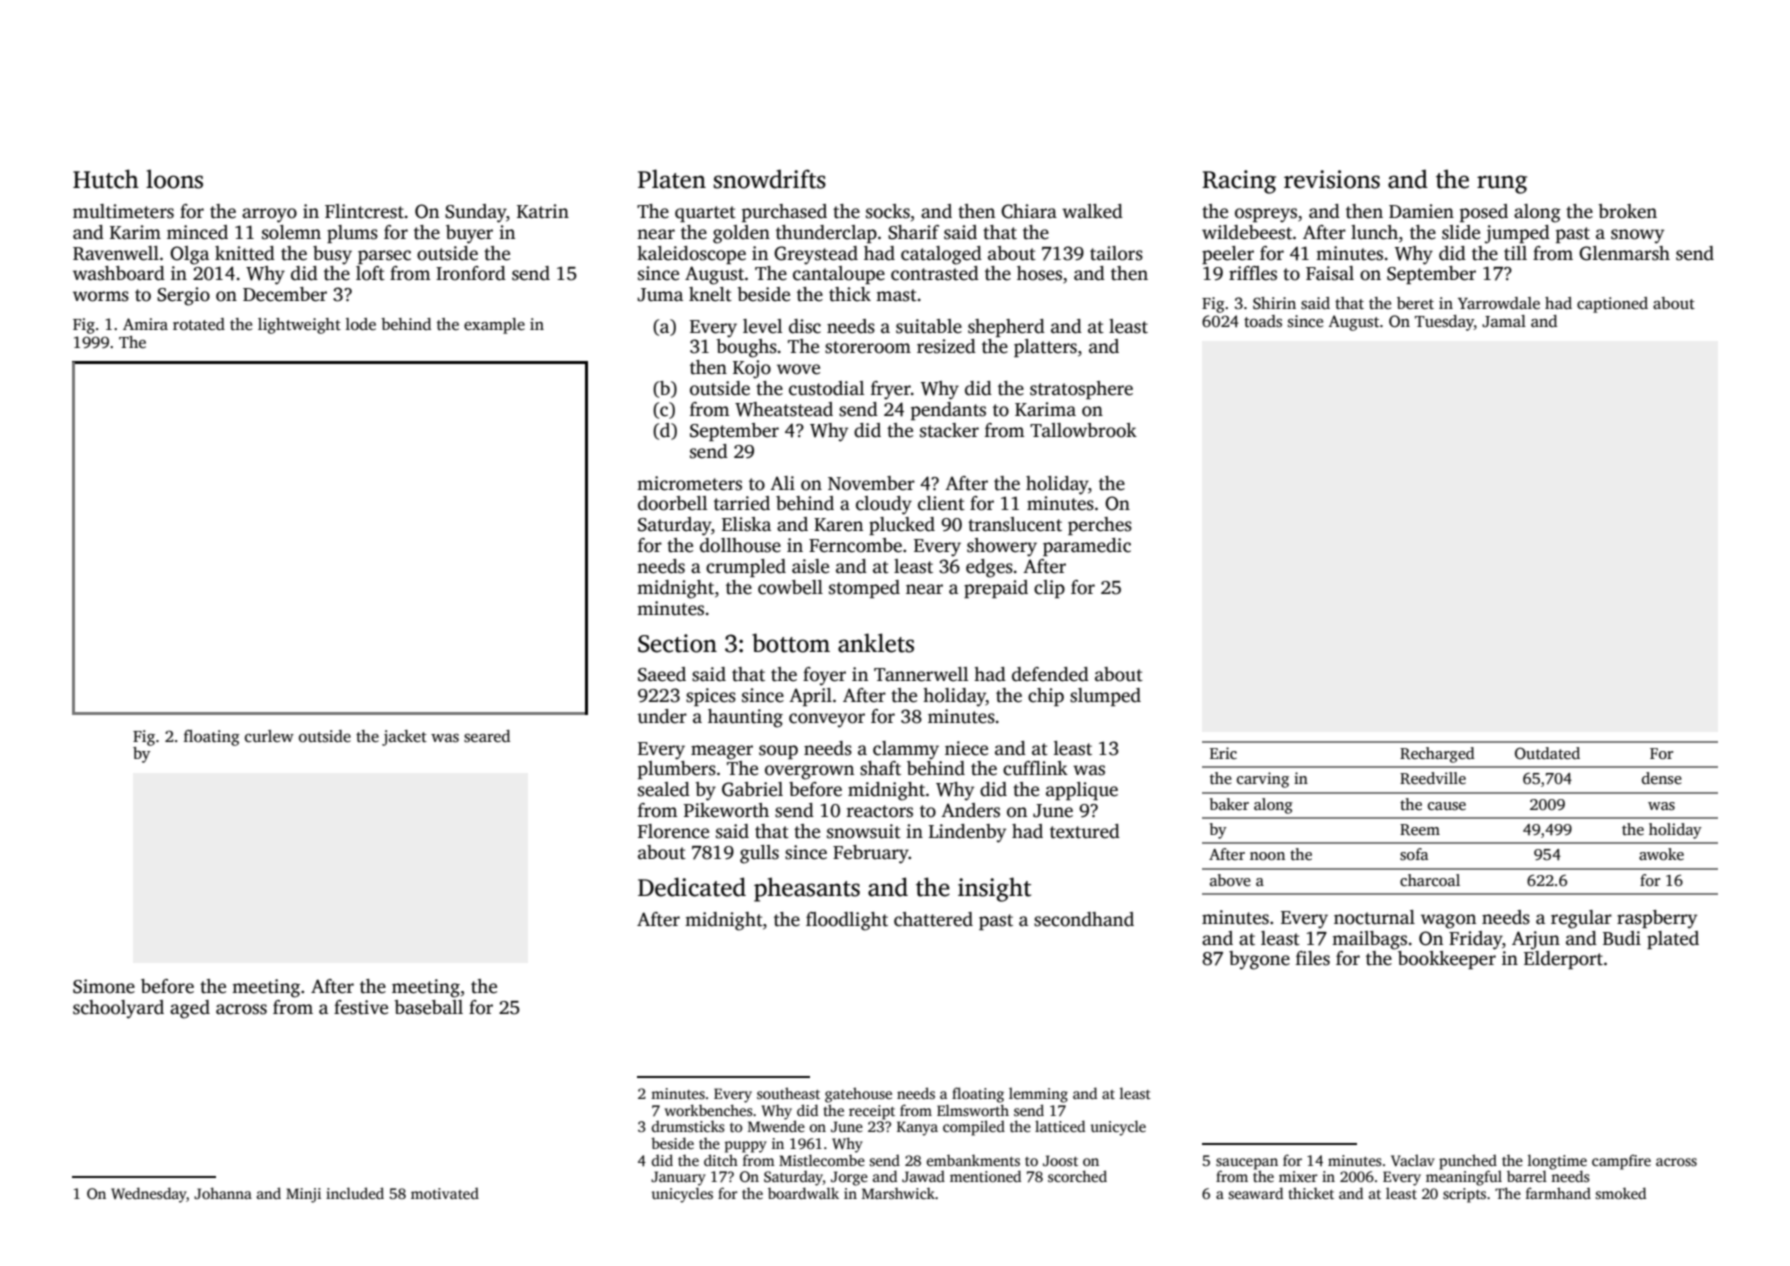 Image resolution: width=1790 pixels, height=1266 pixels. I want to click on gulls, so click(759, 854).
